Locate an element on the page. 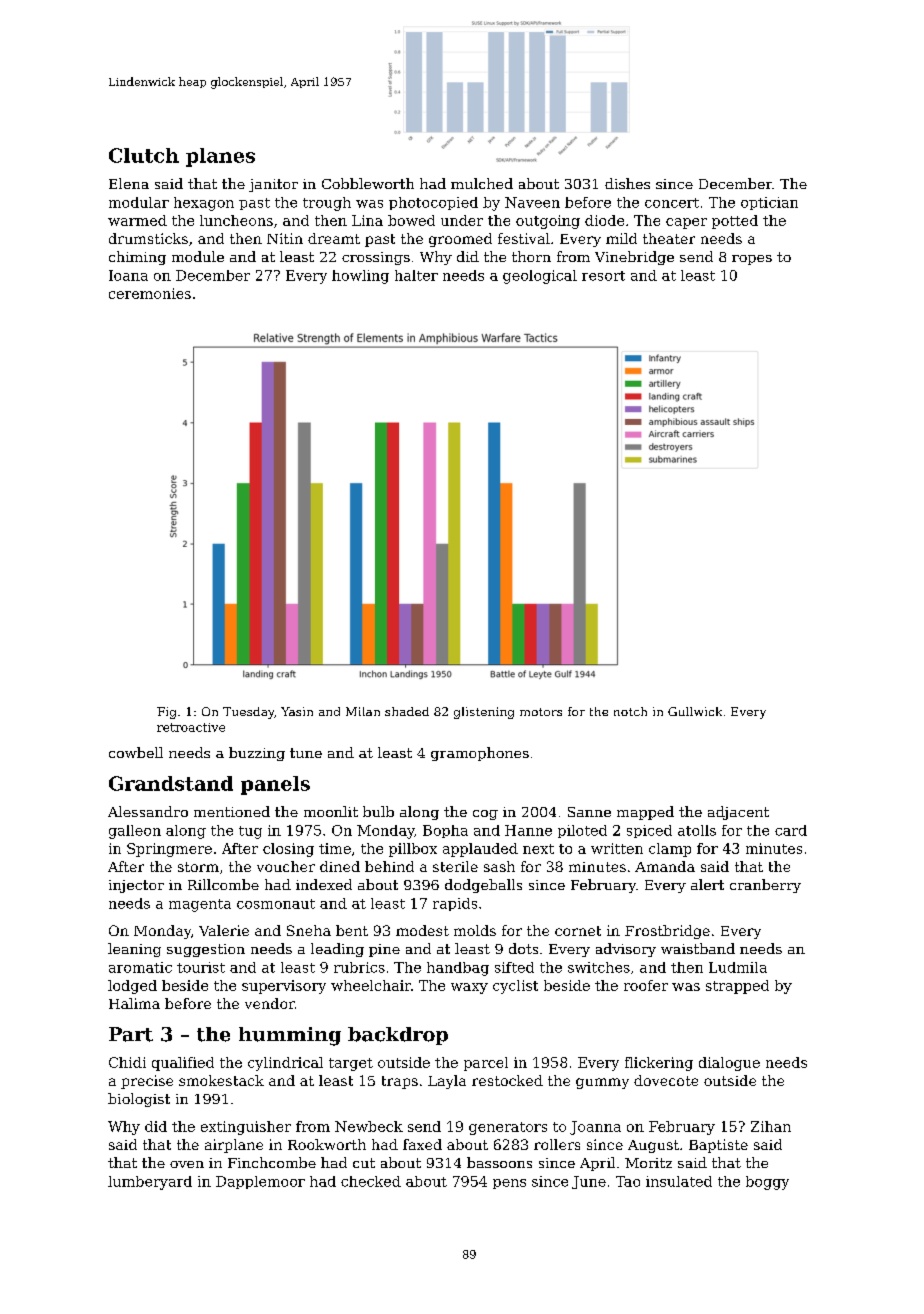  wheelchair is located at coordinates (371, 985).
